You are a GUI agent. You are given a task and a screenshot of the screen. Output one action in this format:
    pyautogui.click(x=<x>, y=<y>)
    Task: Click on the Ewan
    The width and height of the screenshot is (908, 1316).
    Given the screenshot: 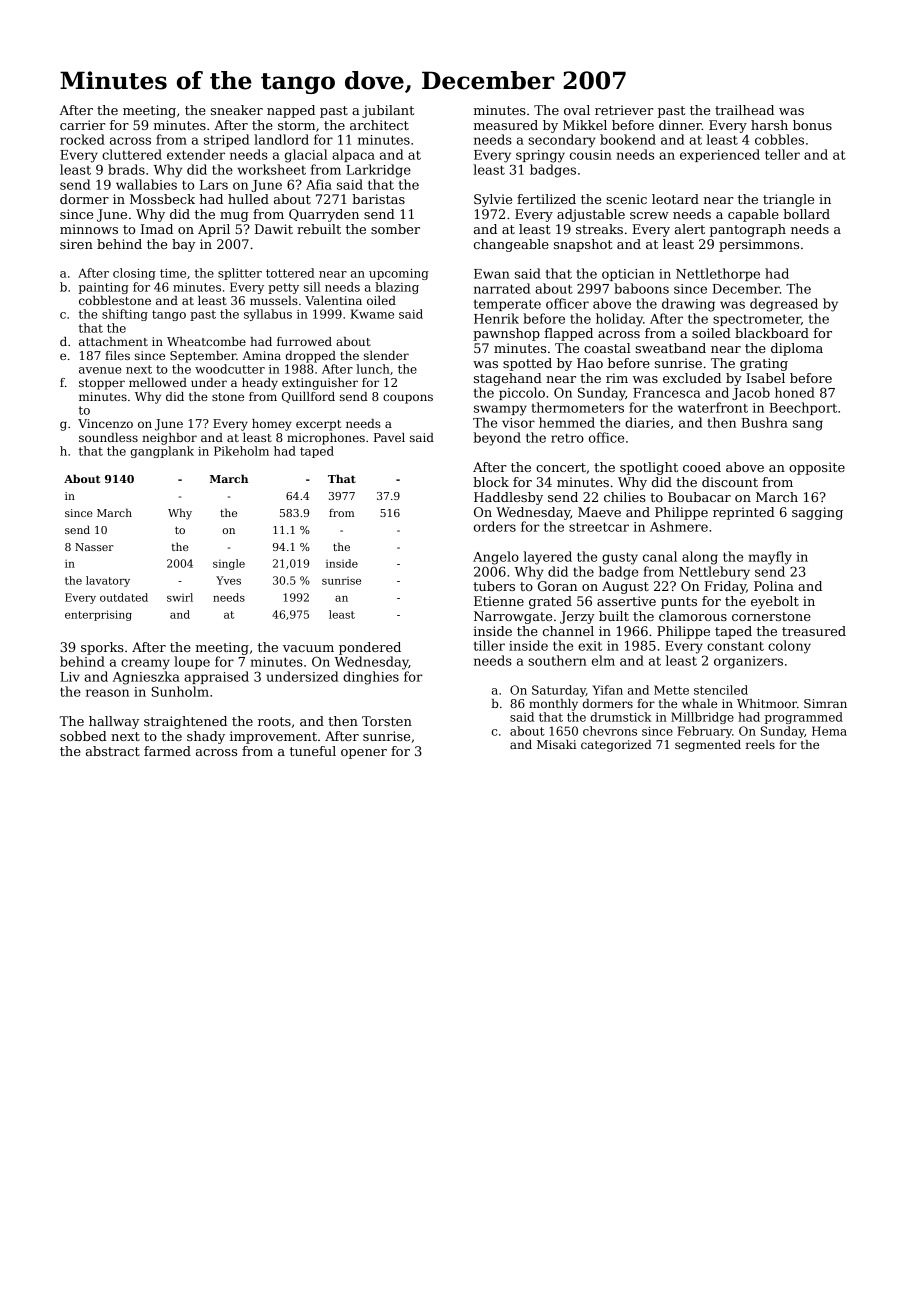 What is the action you would take?
    pyautogui.click(x=492, y=274)
